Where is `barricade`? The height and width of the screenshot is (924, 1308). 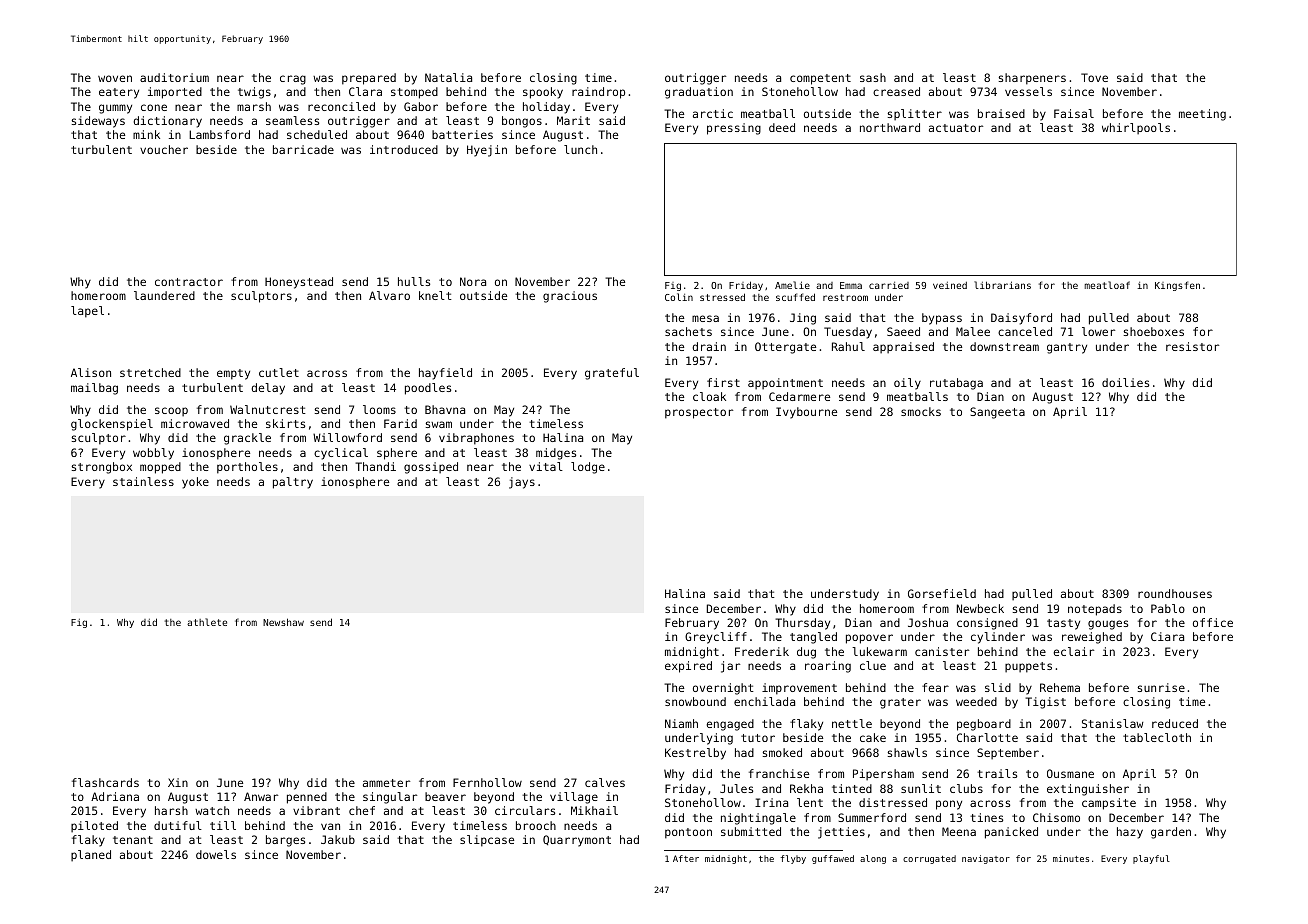
barricade is located at coordinates (303, 149).
